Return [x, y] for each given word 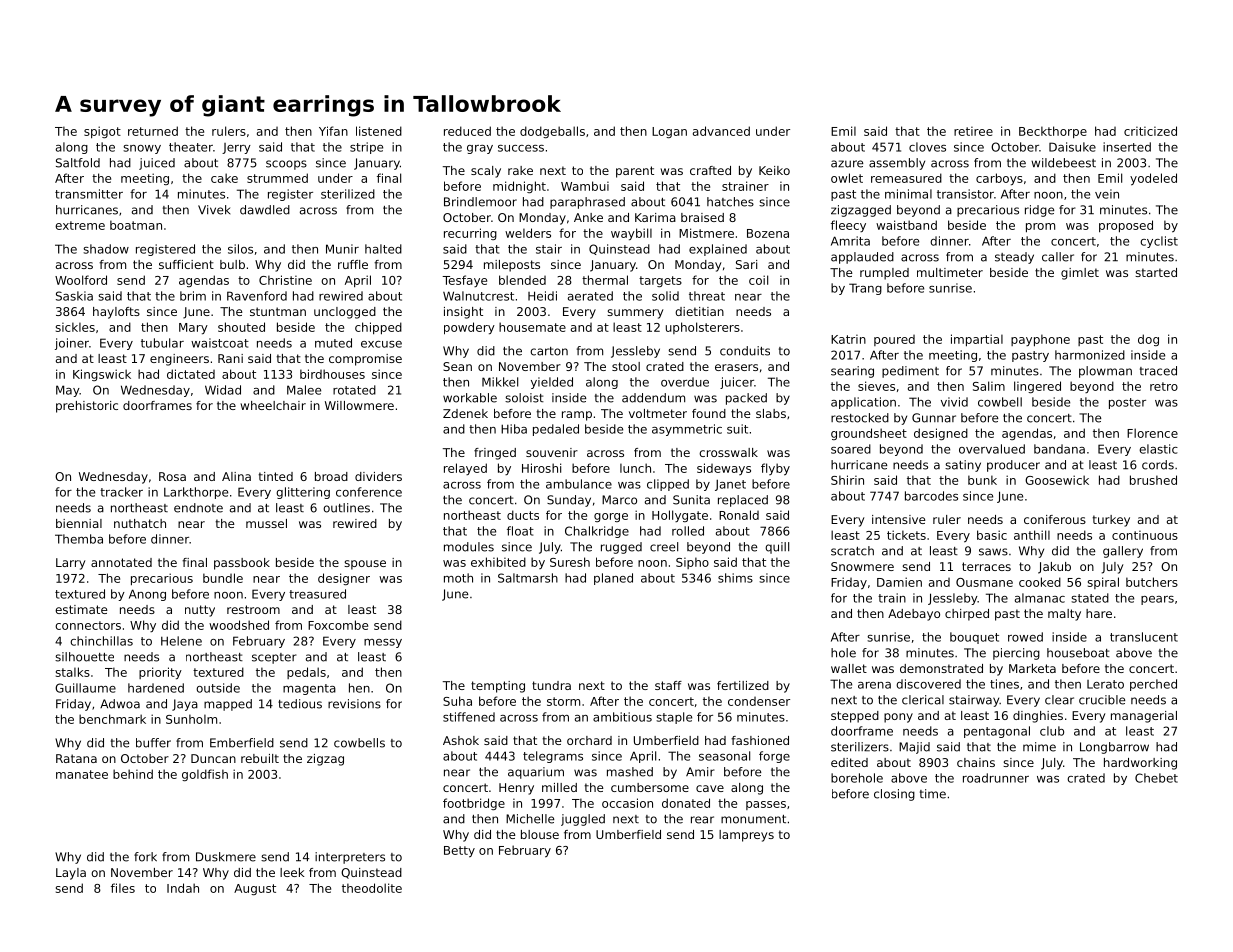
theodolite [372, 888]
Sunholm [191, 719]
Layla [71, 874]
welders [528, 233]
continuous [1145, 535]
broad [331, 476]
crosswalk [728, 452]
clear [1059, 700]
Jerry [236, 148]
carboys [999, 179]
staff [668, 685]
